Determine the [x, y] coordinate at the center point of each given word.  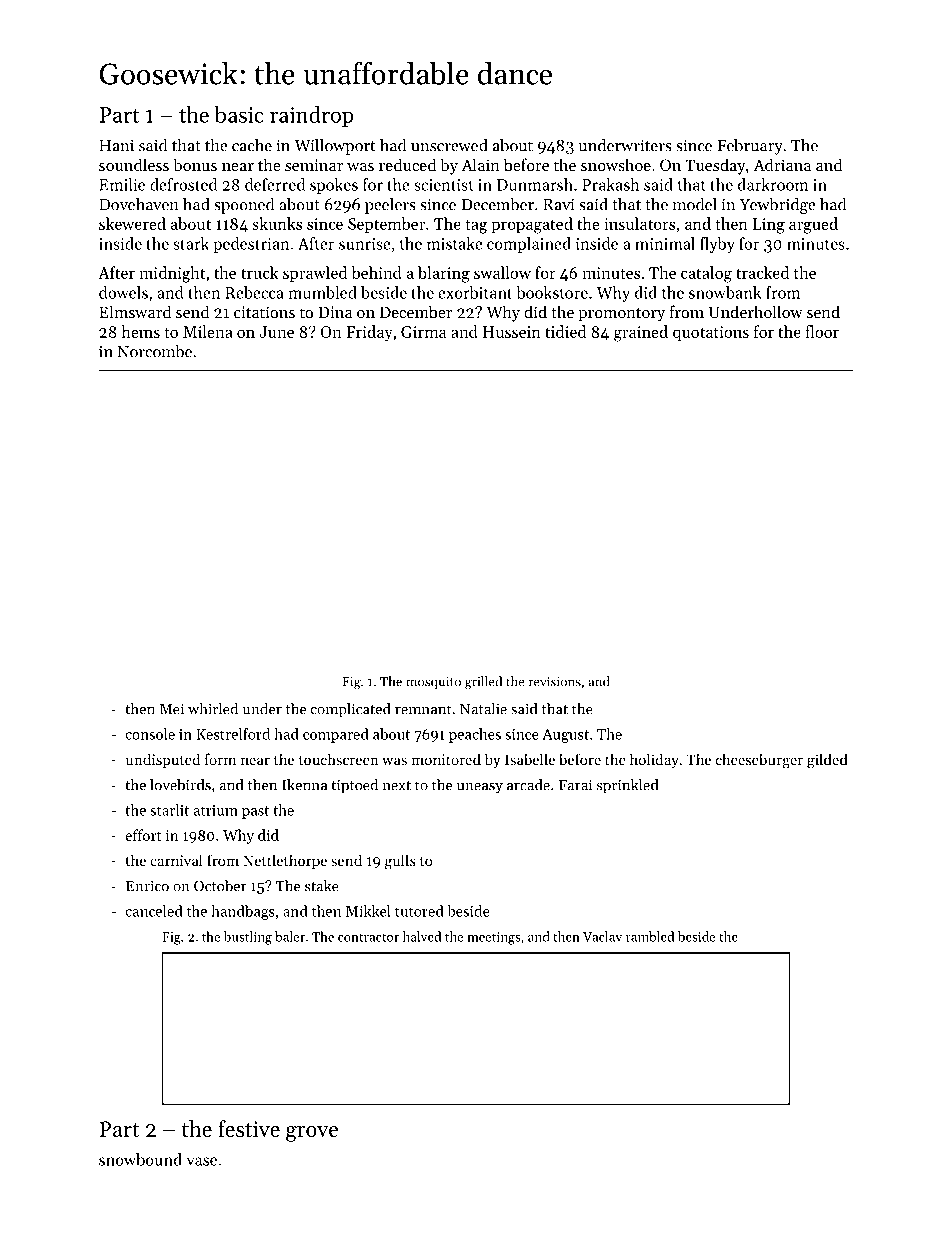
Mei [172, 709]
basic [239, 114]
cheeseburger [759, 761]
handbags [243, 912]
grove [312, 1134]
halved [422, 936]
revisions [555, 682]
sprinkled [627, 786]
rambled [650, 936]
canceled [154, 911]
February [750, 147]
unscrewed [449, 145]
